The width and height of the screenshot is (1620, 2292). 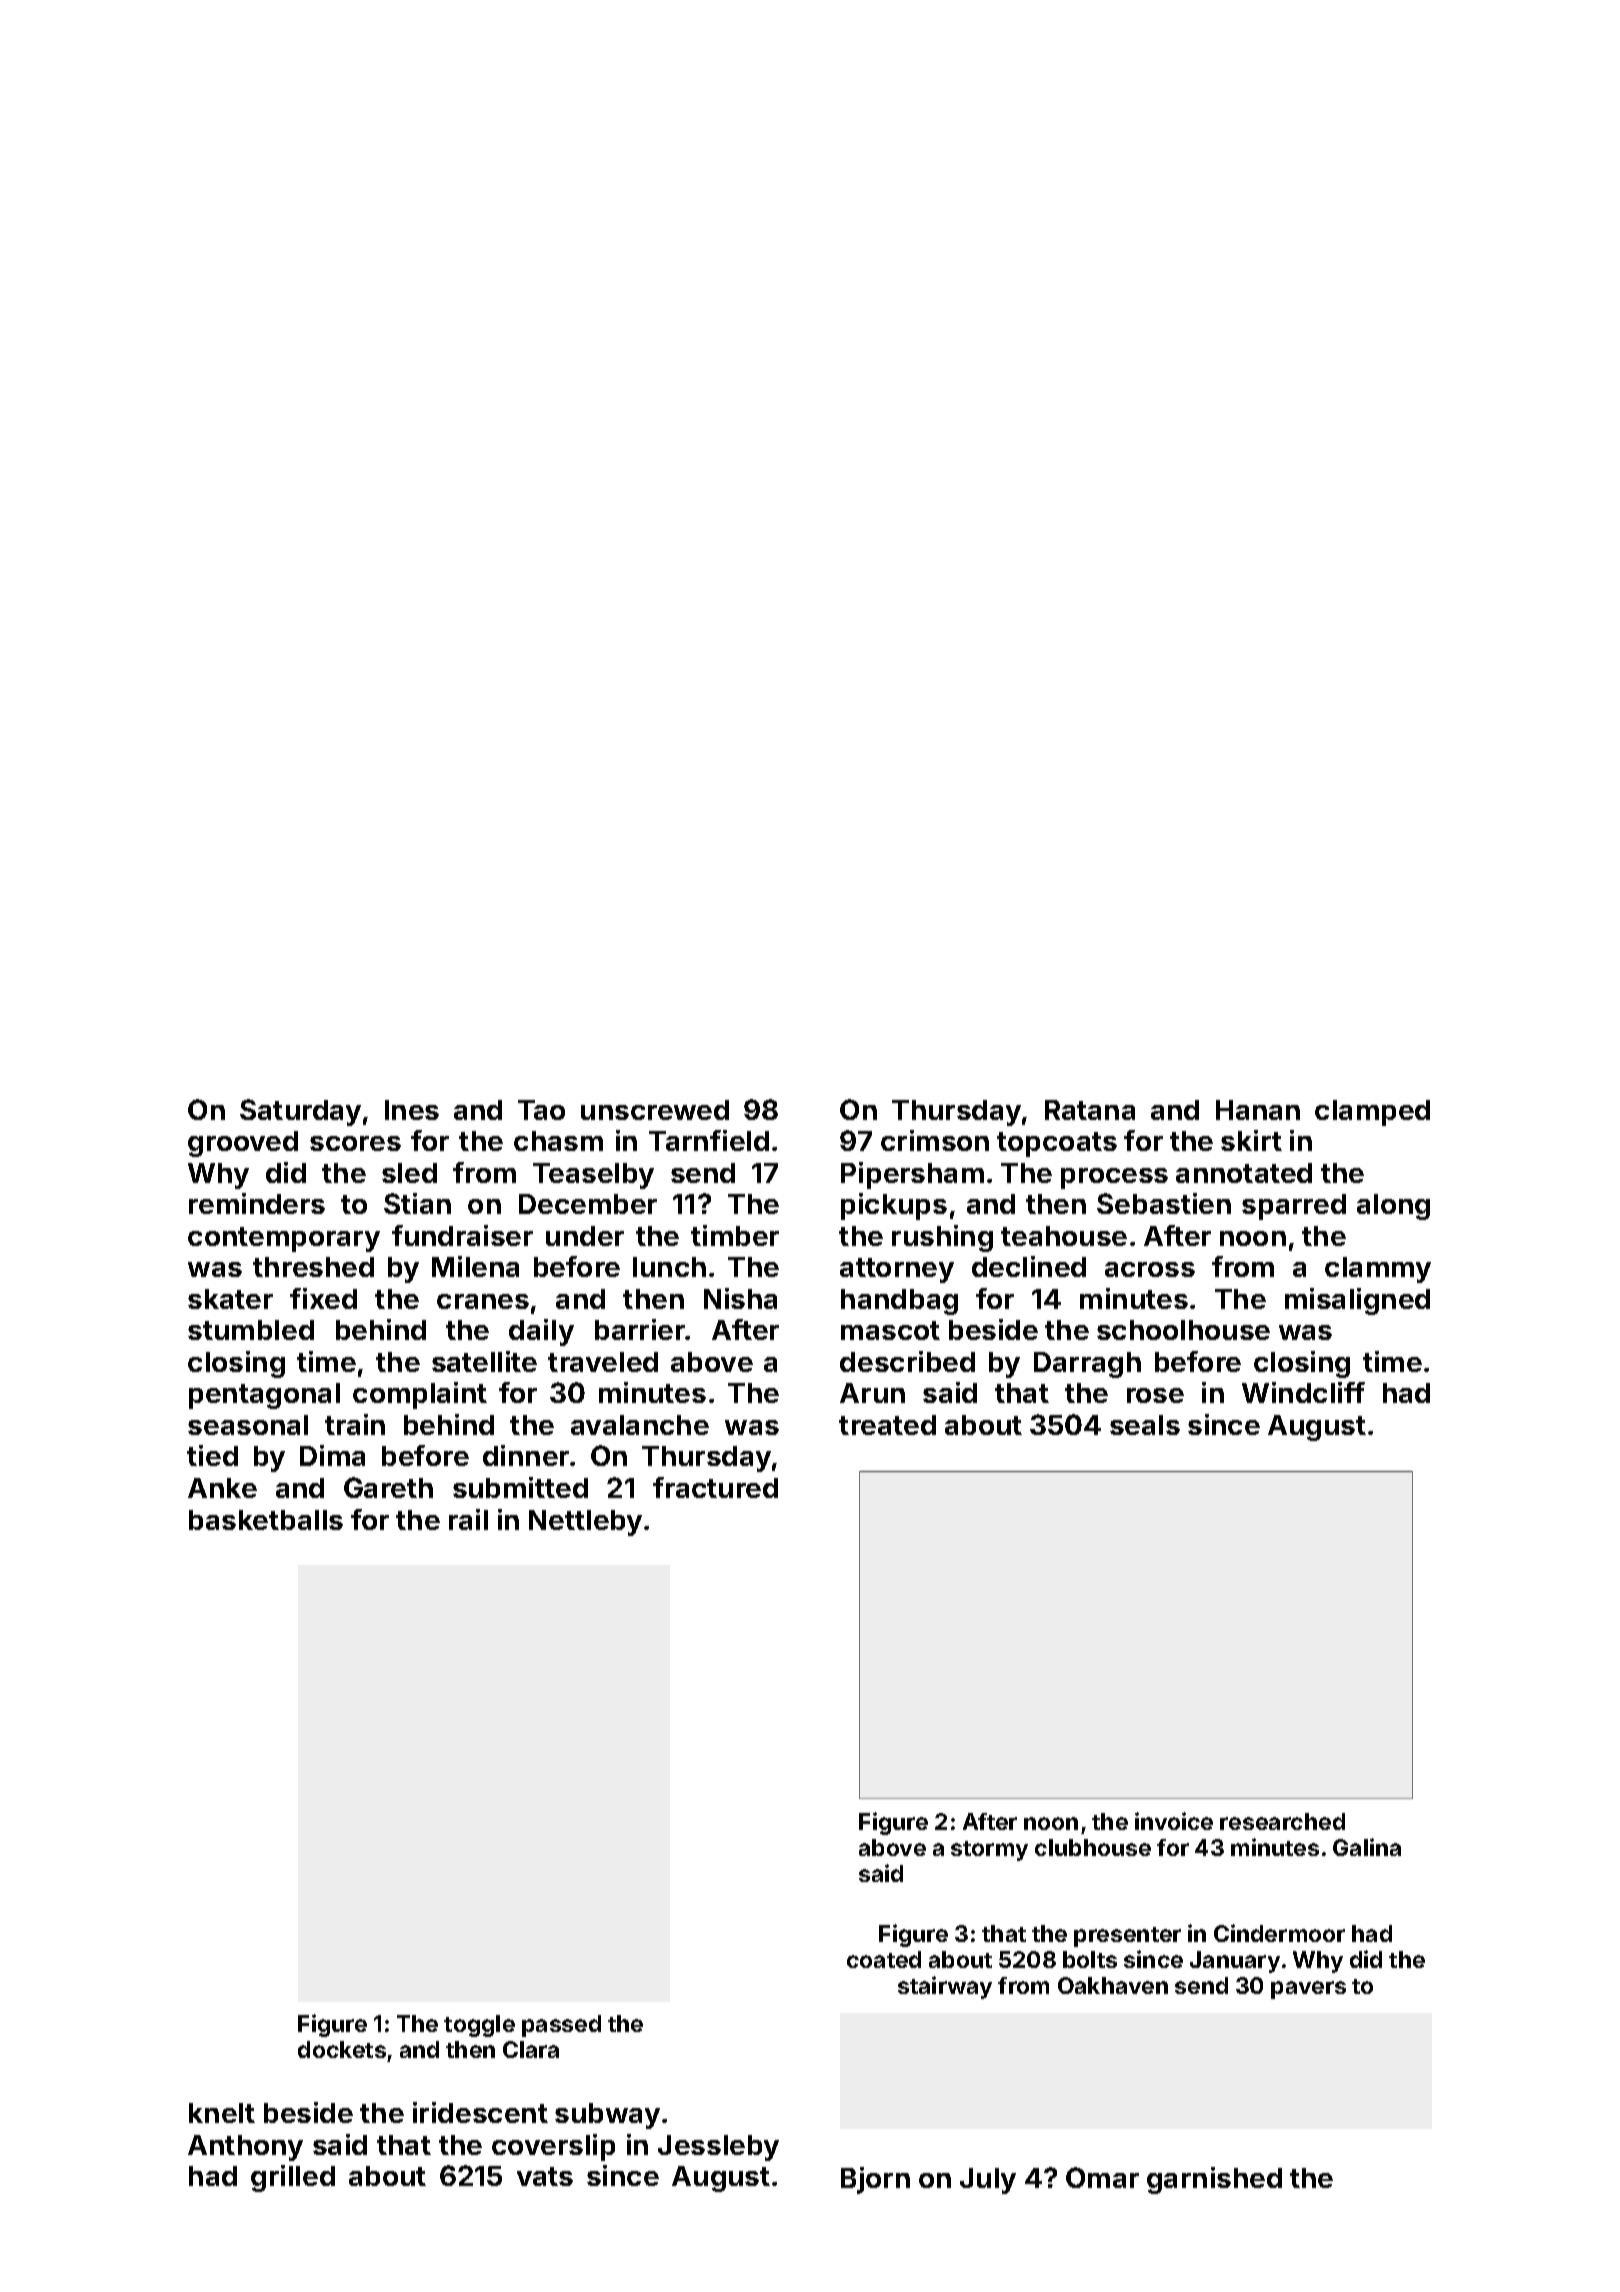 What do you see at coordinates (1303, 1392) in the screenshot?
I see `Windcliff` at bounding box center [1303, 1392].
